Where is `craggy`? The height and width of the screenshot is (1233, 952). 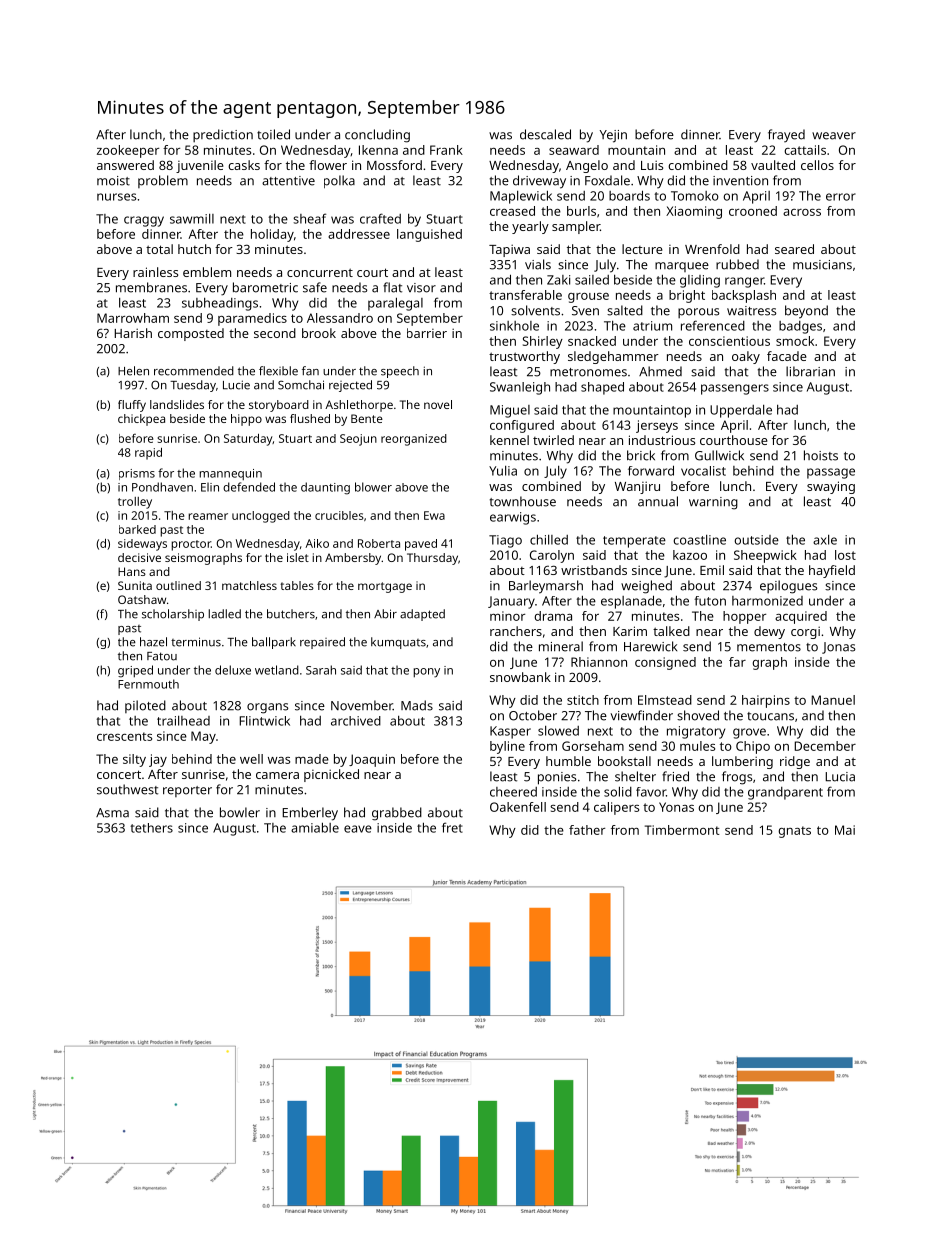 craggy is located at coordinates (144, 221).
